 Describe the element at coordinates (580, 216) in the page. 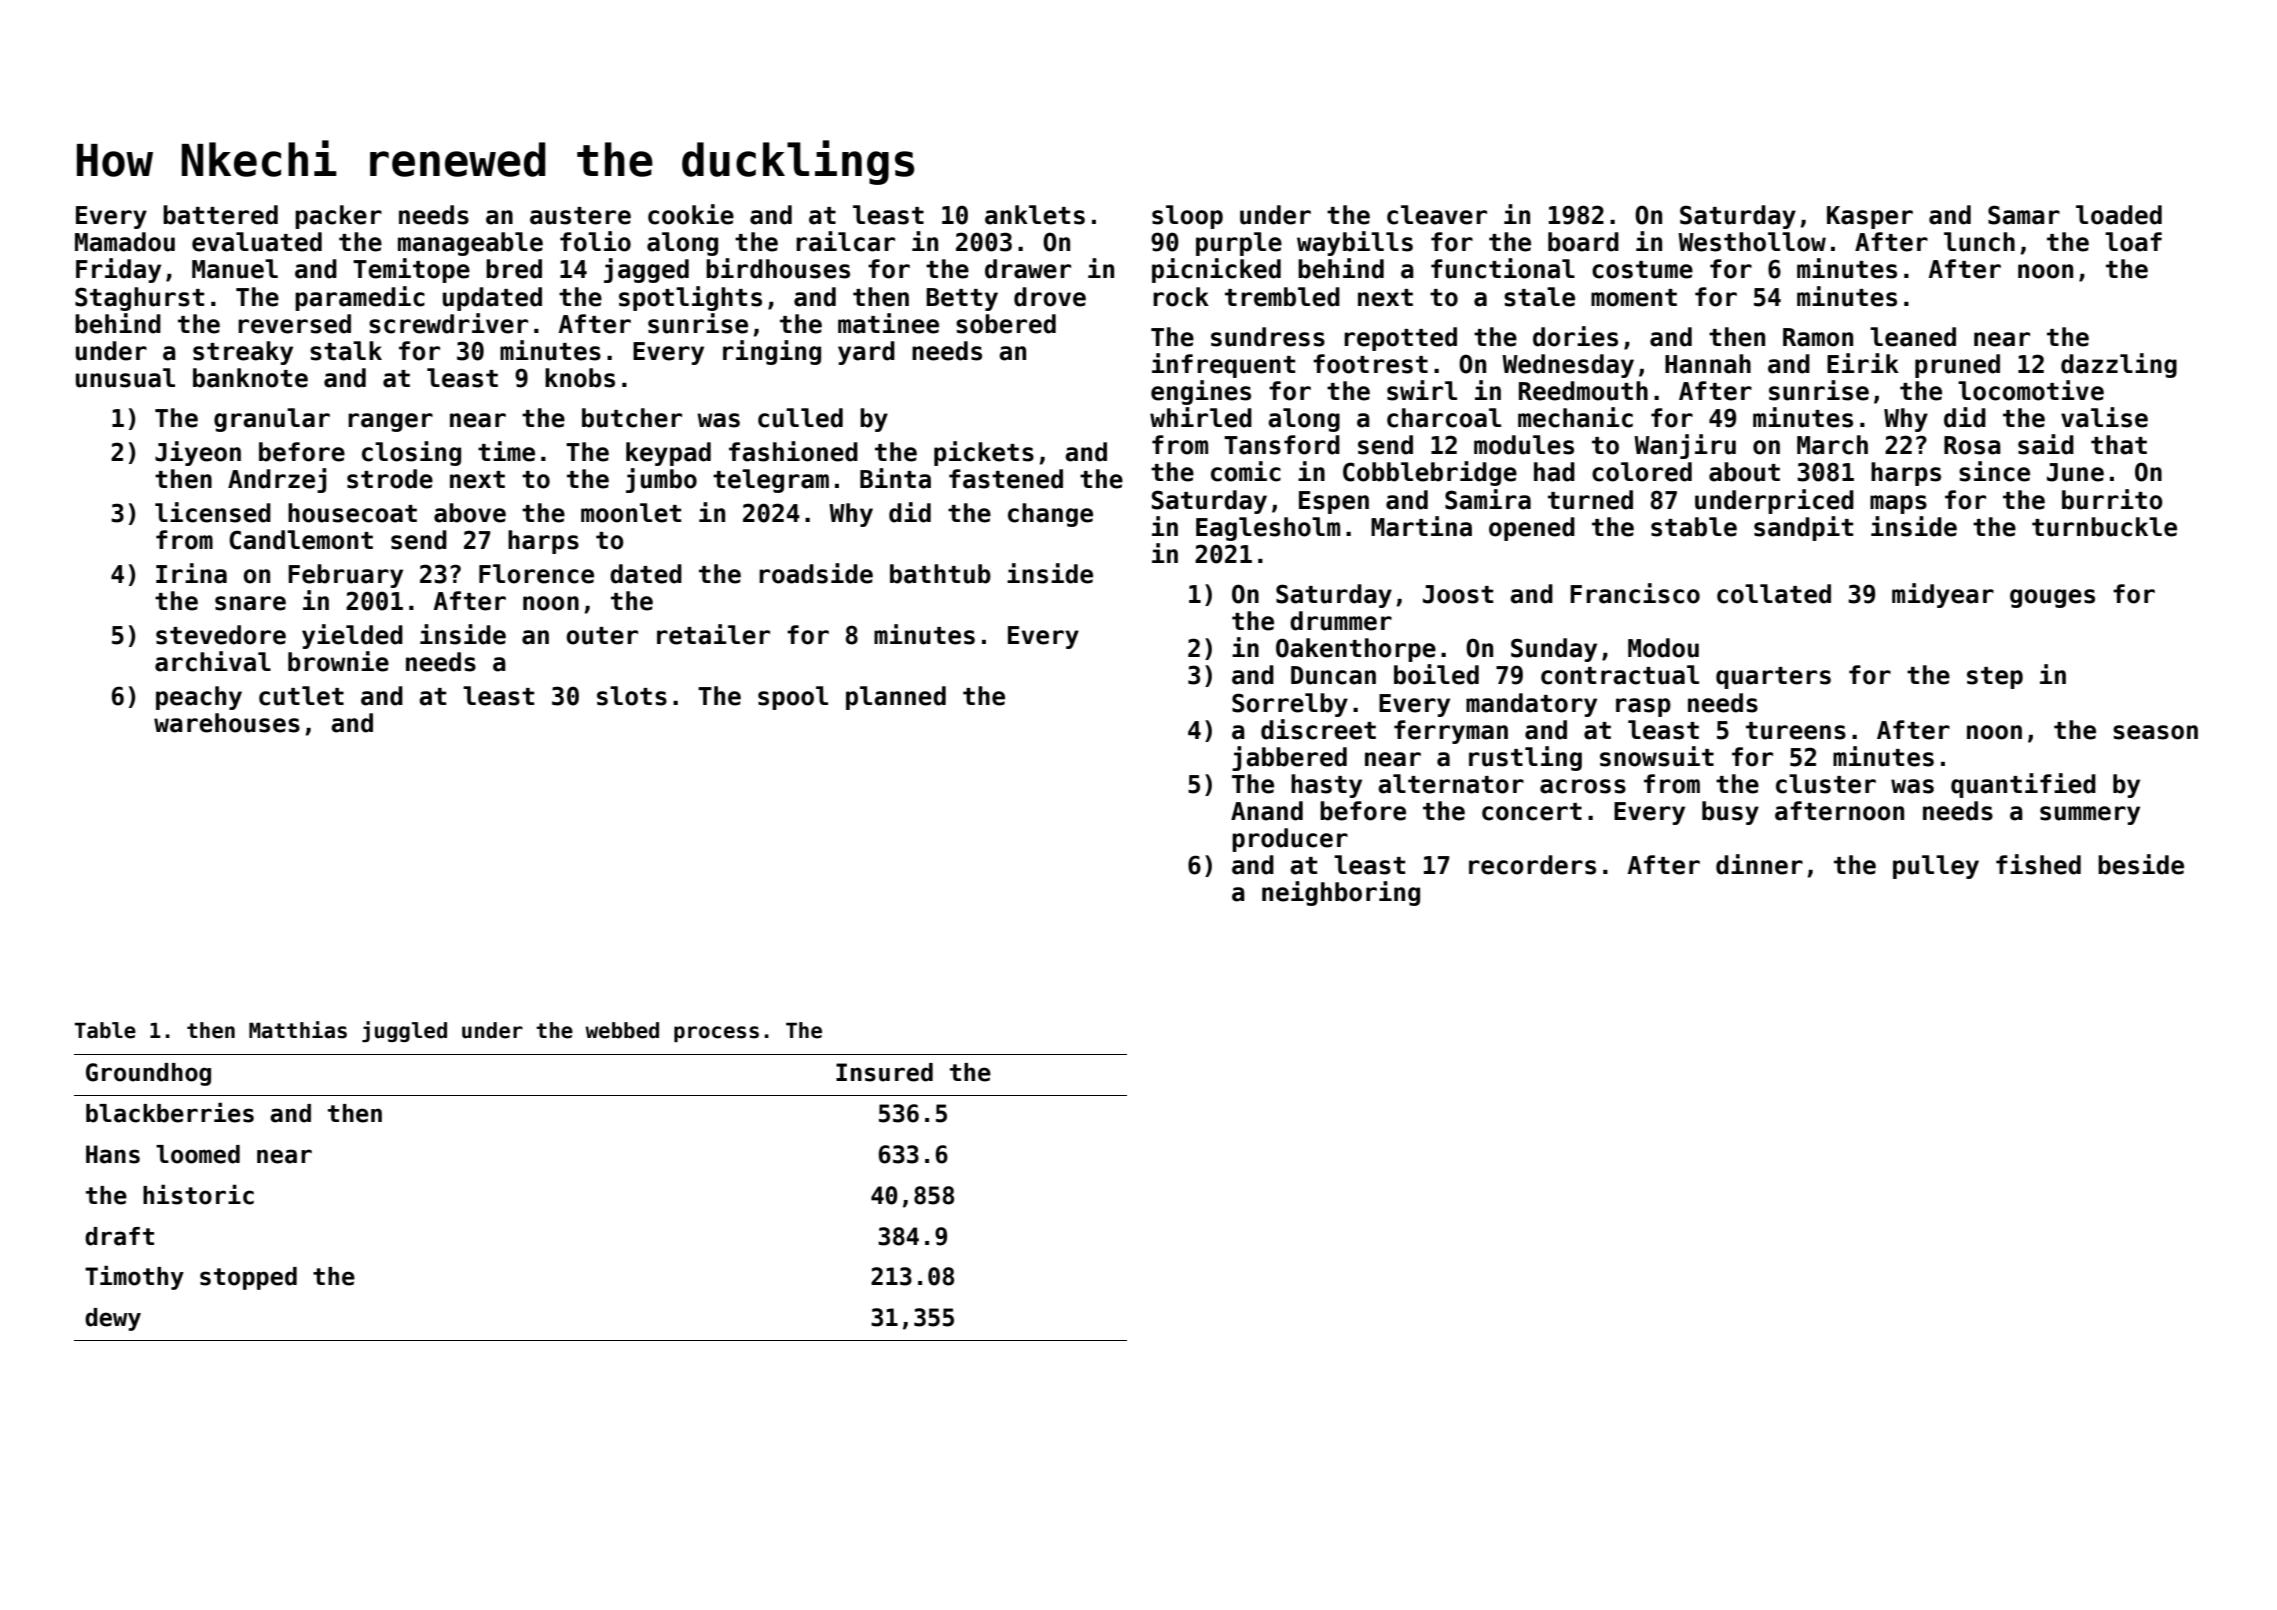

I see `austere` at that location.
